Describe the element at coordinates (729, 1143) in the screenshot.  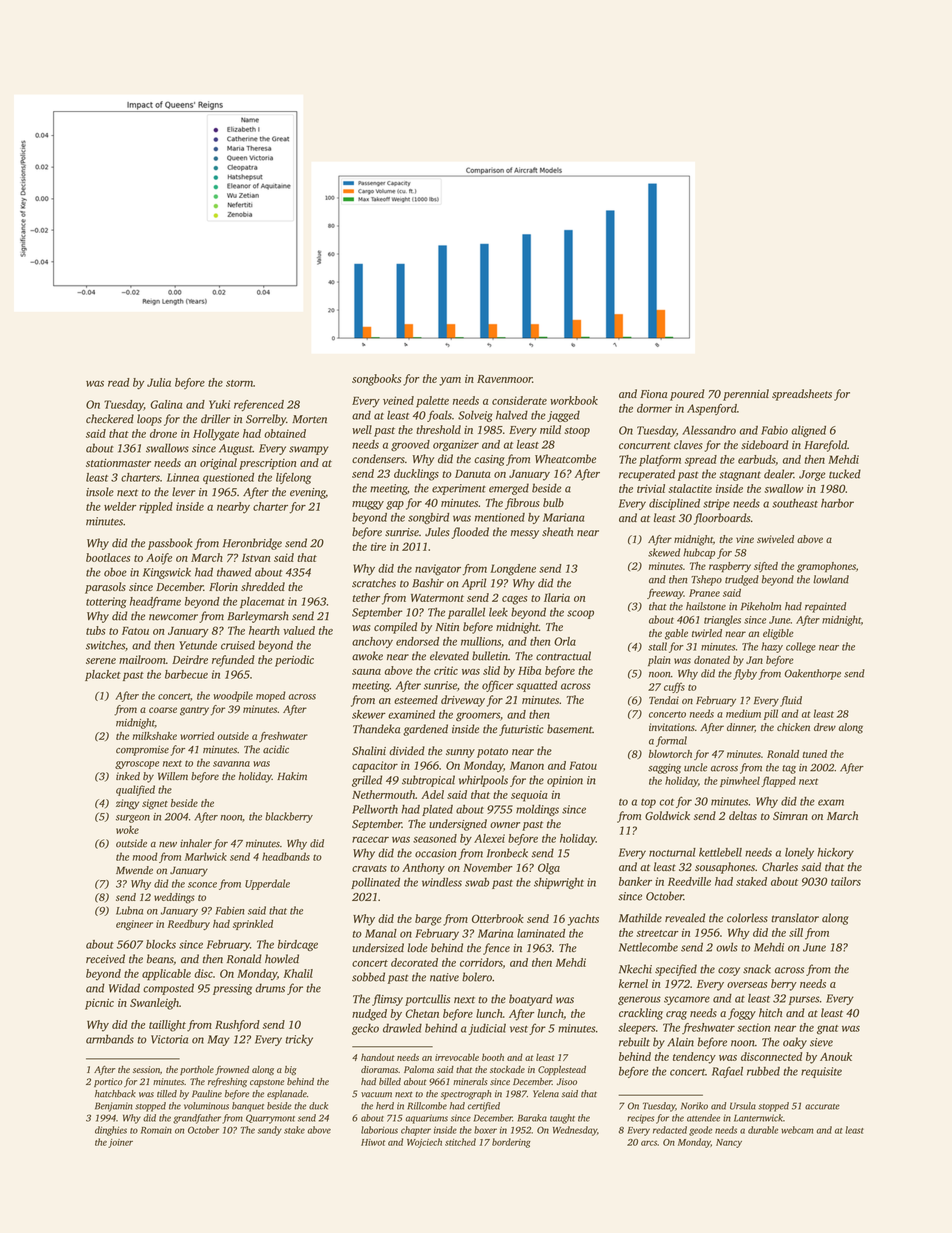
I see `Nancy` at that location.
